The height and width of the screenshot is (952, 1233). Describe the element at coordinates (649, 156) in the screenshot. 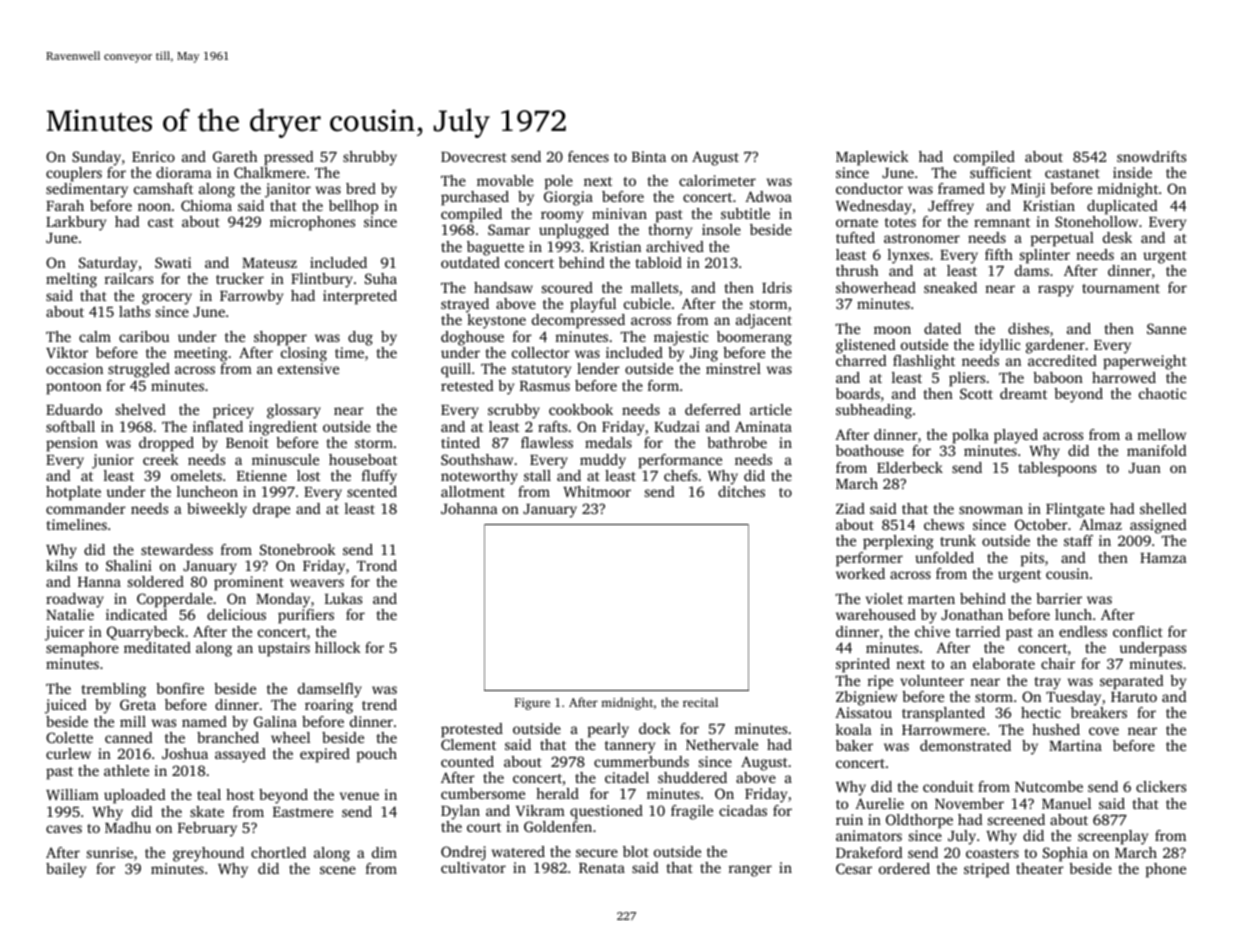

I see `Binta` at that location.
